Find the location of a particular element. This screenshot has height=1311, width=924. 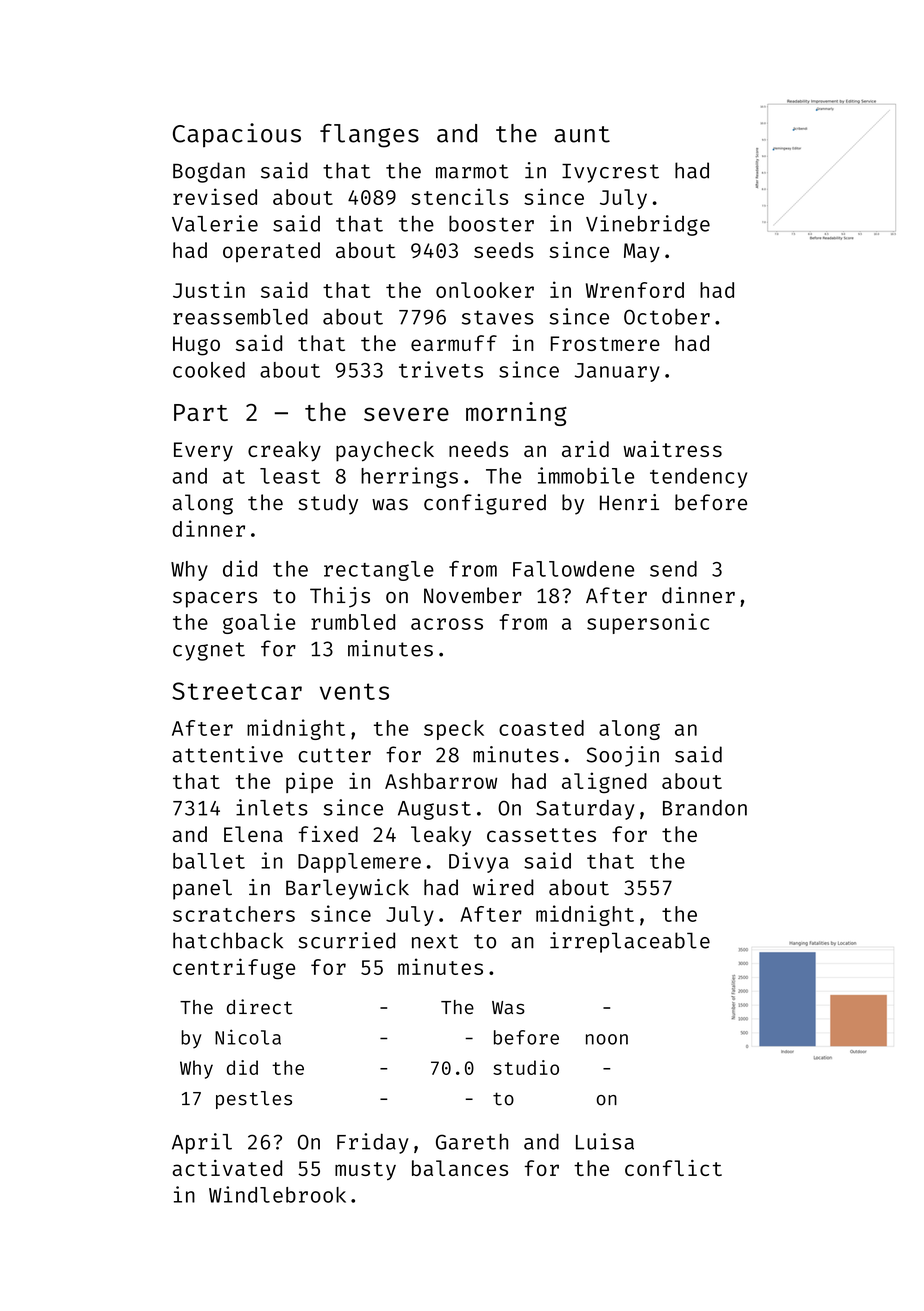

Ivycrest is located at coordinates (610, 173).
